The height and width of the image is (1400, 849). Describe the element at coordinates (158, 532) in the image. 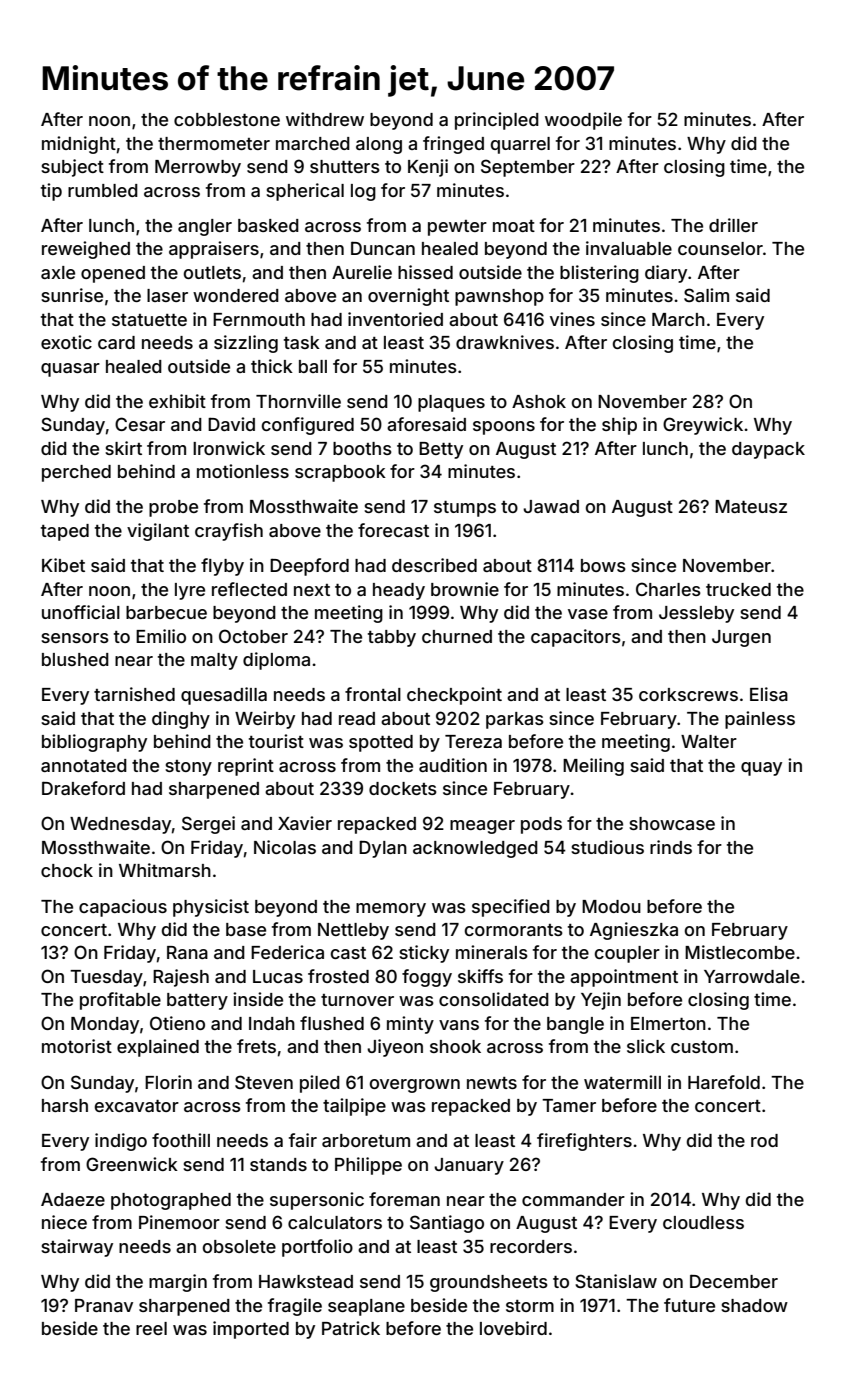

I see `vigilant` at that location.
